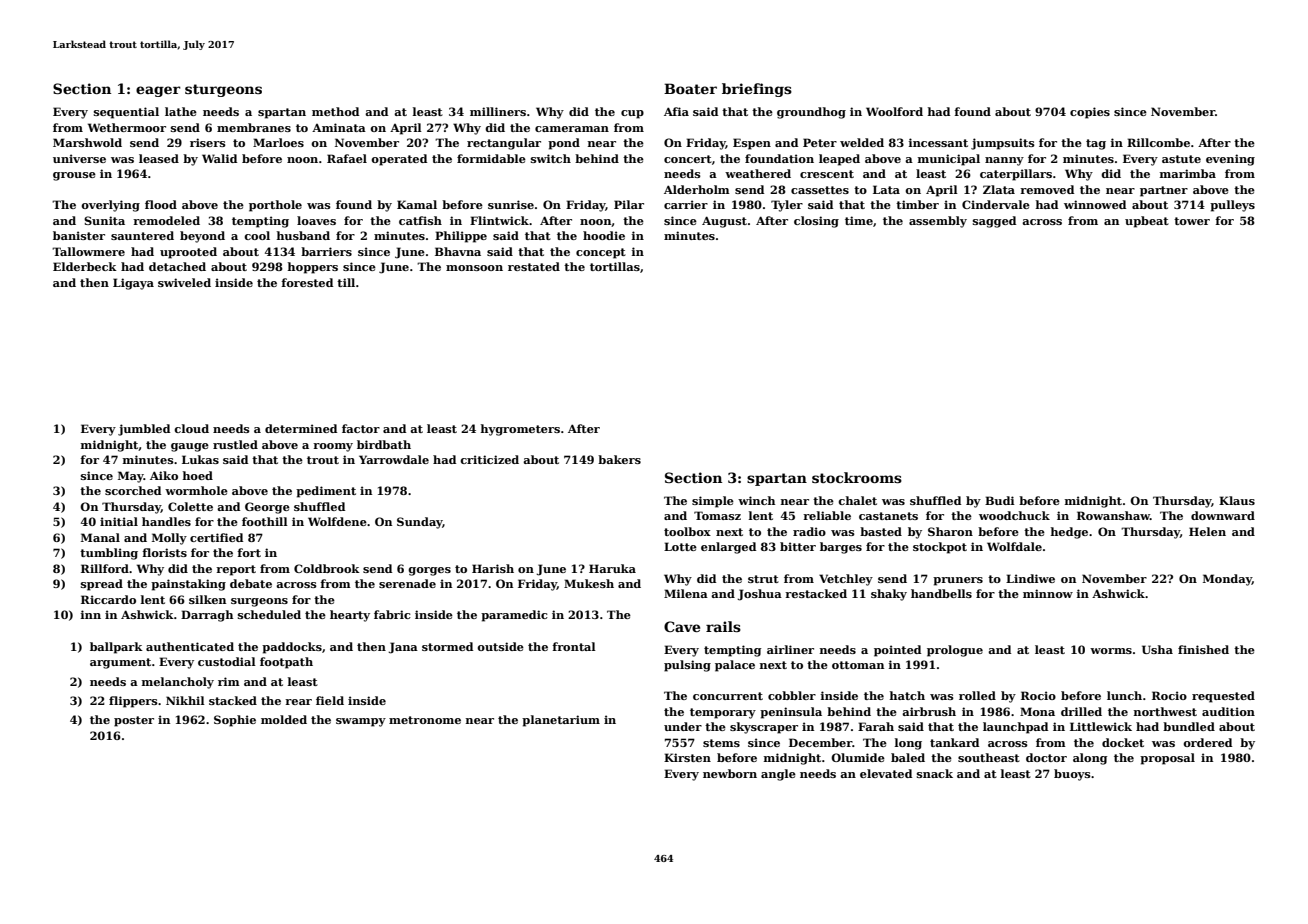  Describe the element at coordinates (116, 648) in the screenshot. I see `ballpark` at that location.
